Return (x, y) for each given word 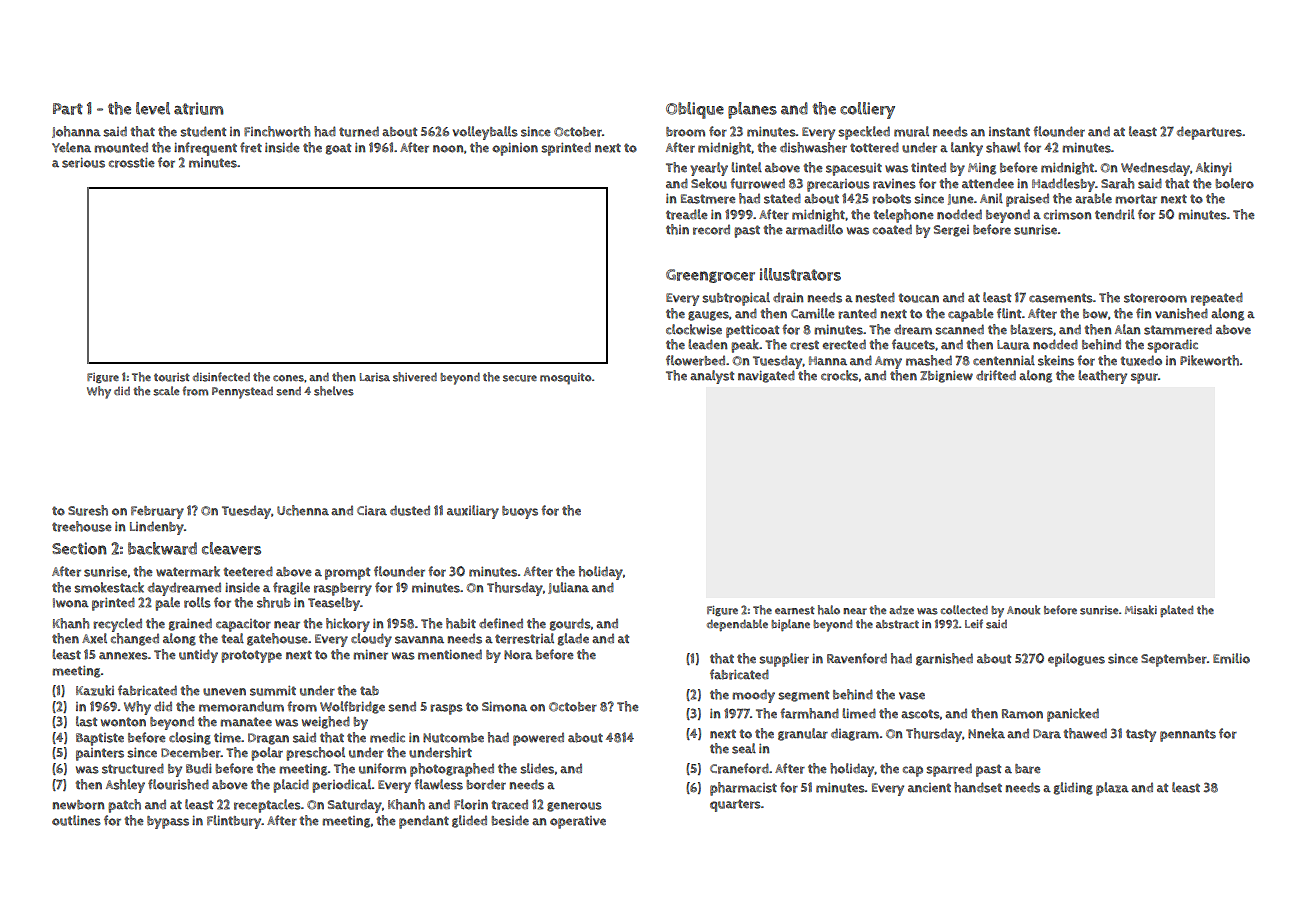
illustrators (800, 274)
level (153, 108)
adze (901, 610)
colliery (867, 110)
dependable (737, 625)
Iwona (71, 603)
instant (1009, 132)
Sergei (951, 231)
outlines (76, 820)
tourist (172, 377)
